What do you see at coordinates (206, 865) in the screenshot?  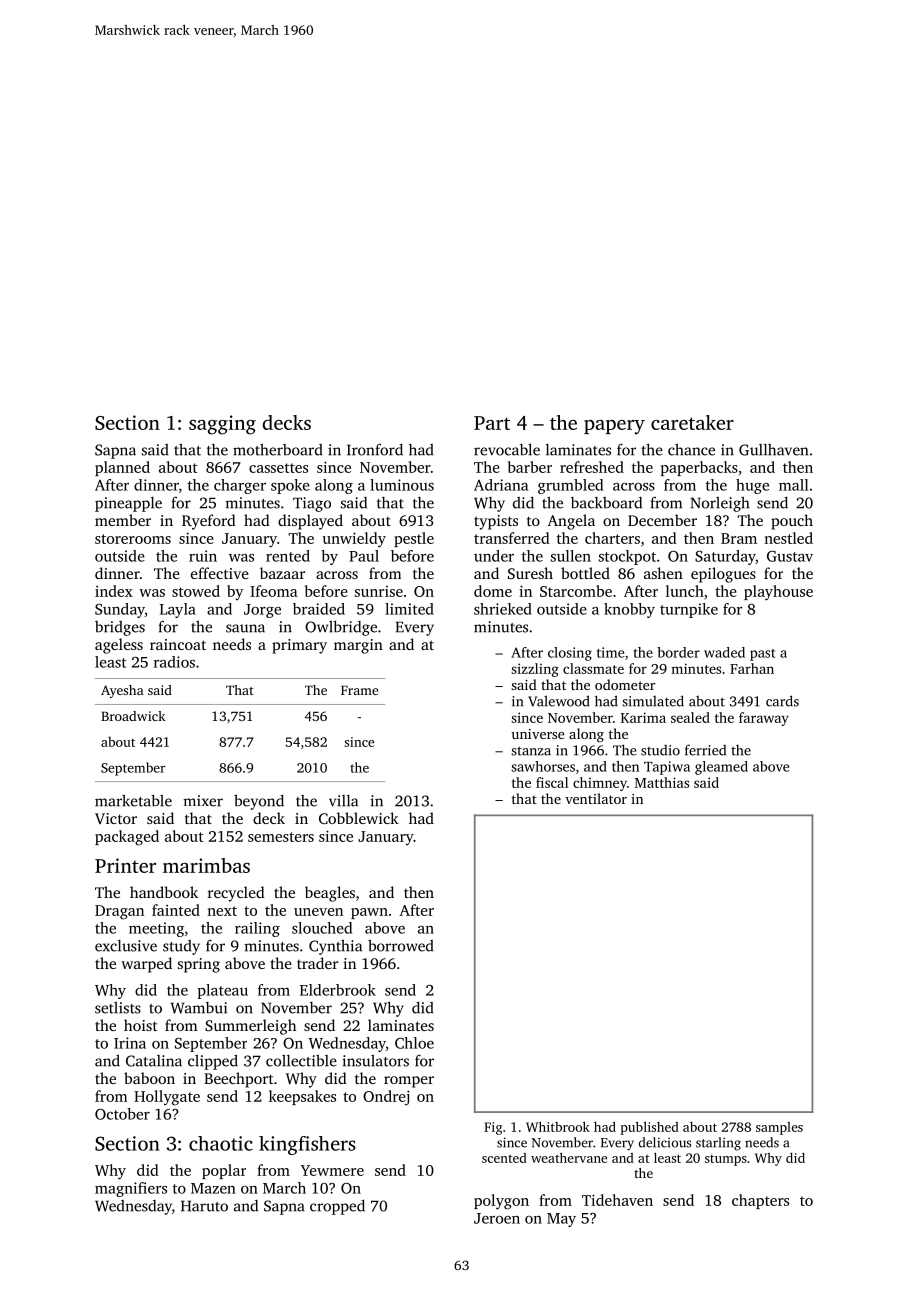 I see `marimbas` at bounding box center [206, 865].
